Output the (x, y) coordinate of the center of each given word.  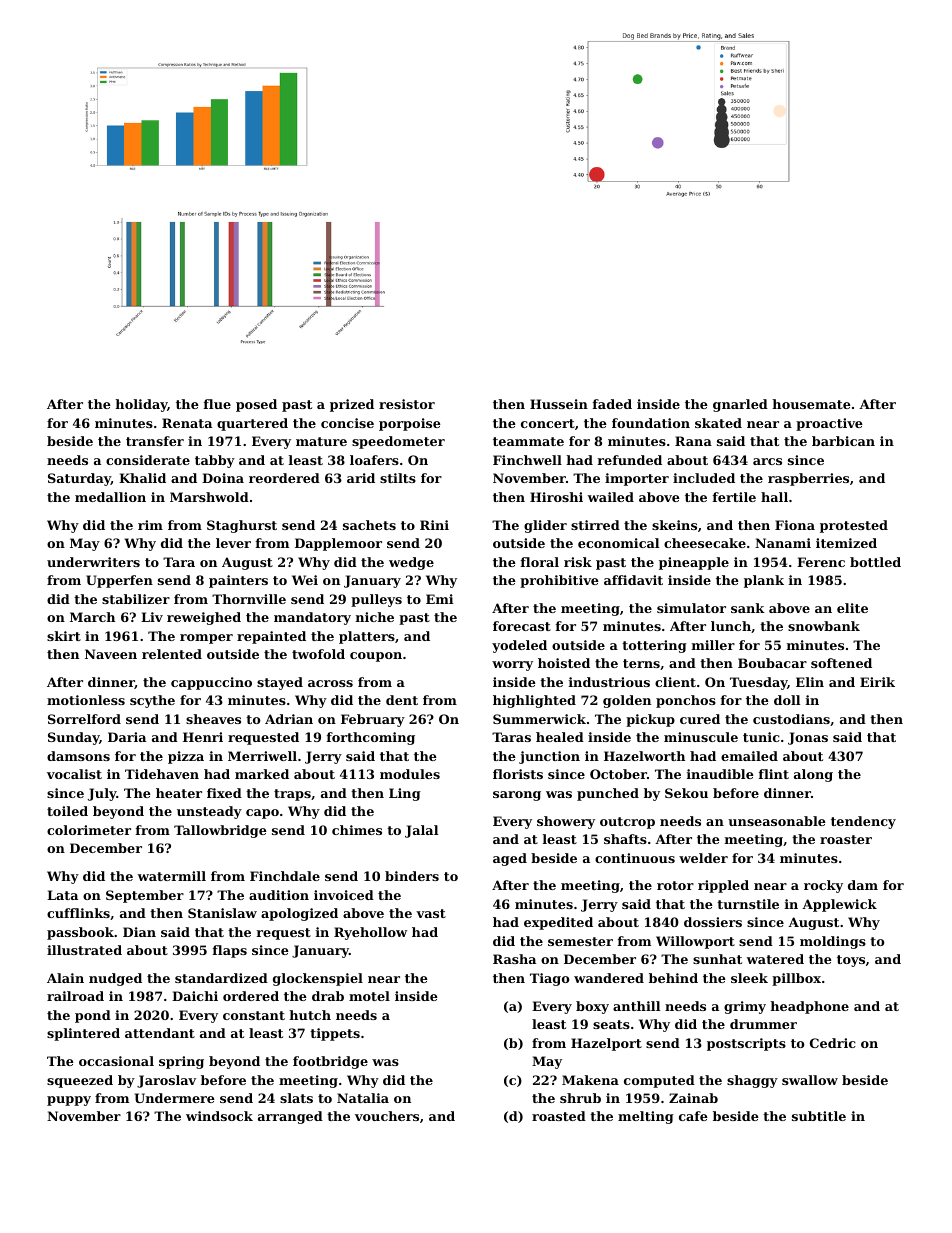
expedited (558, 923)
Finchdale (285, 876)
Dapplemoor (338, 544)
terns (641, 663)
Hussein (559, 404)
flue (217, 404)
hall (774, 497)
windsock (219, 1116)
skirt (64, 636)
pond (93, 1016)
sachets (369, 525)
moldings (833, 942)
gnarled (740, 405)
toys (851, 961)
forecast (522, 626)
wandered (609, 978)
